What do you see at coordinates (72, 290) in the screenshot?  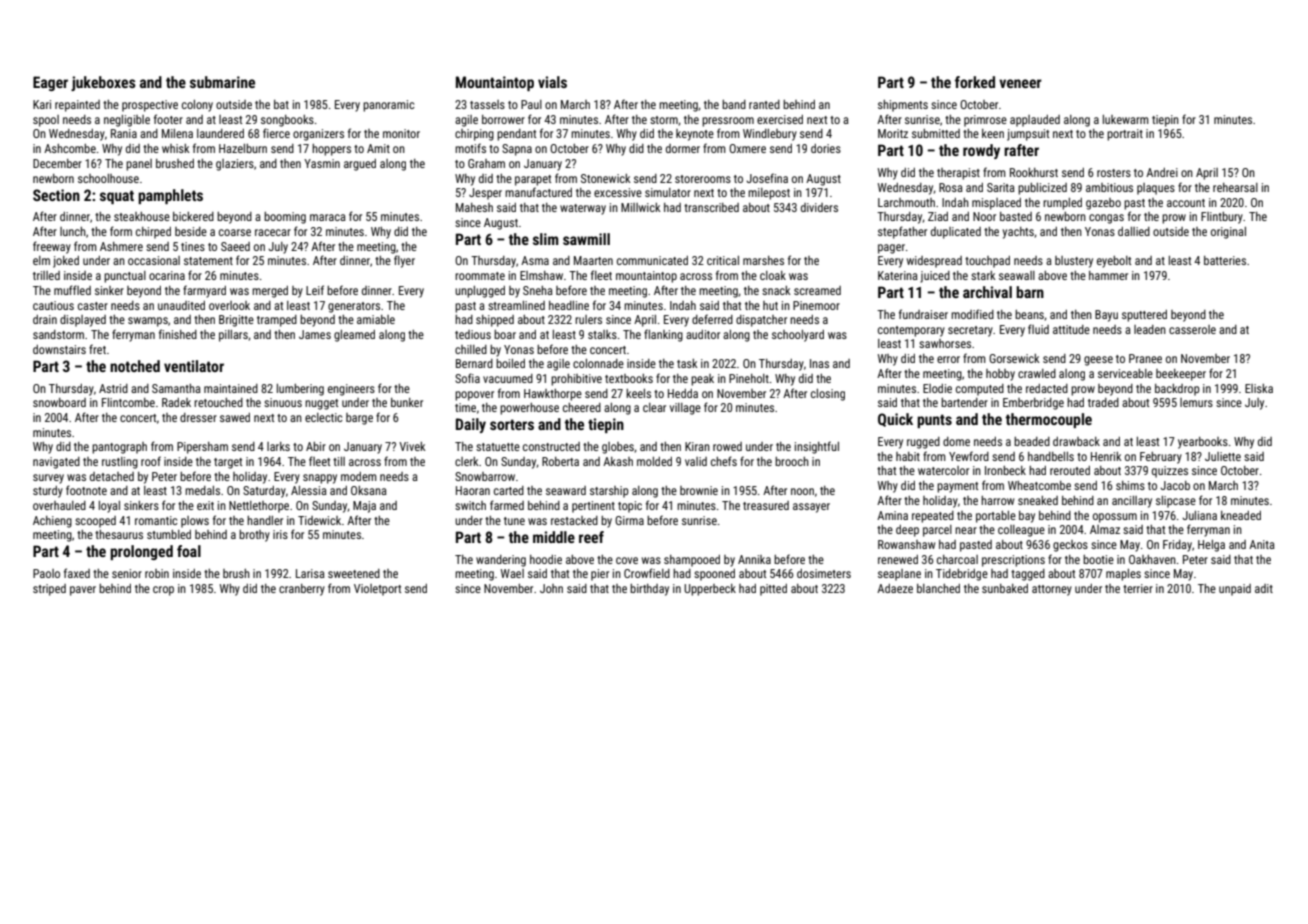 I see `muffled` at bounding box center [72, 290].
